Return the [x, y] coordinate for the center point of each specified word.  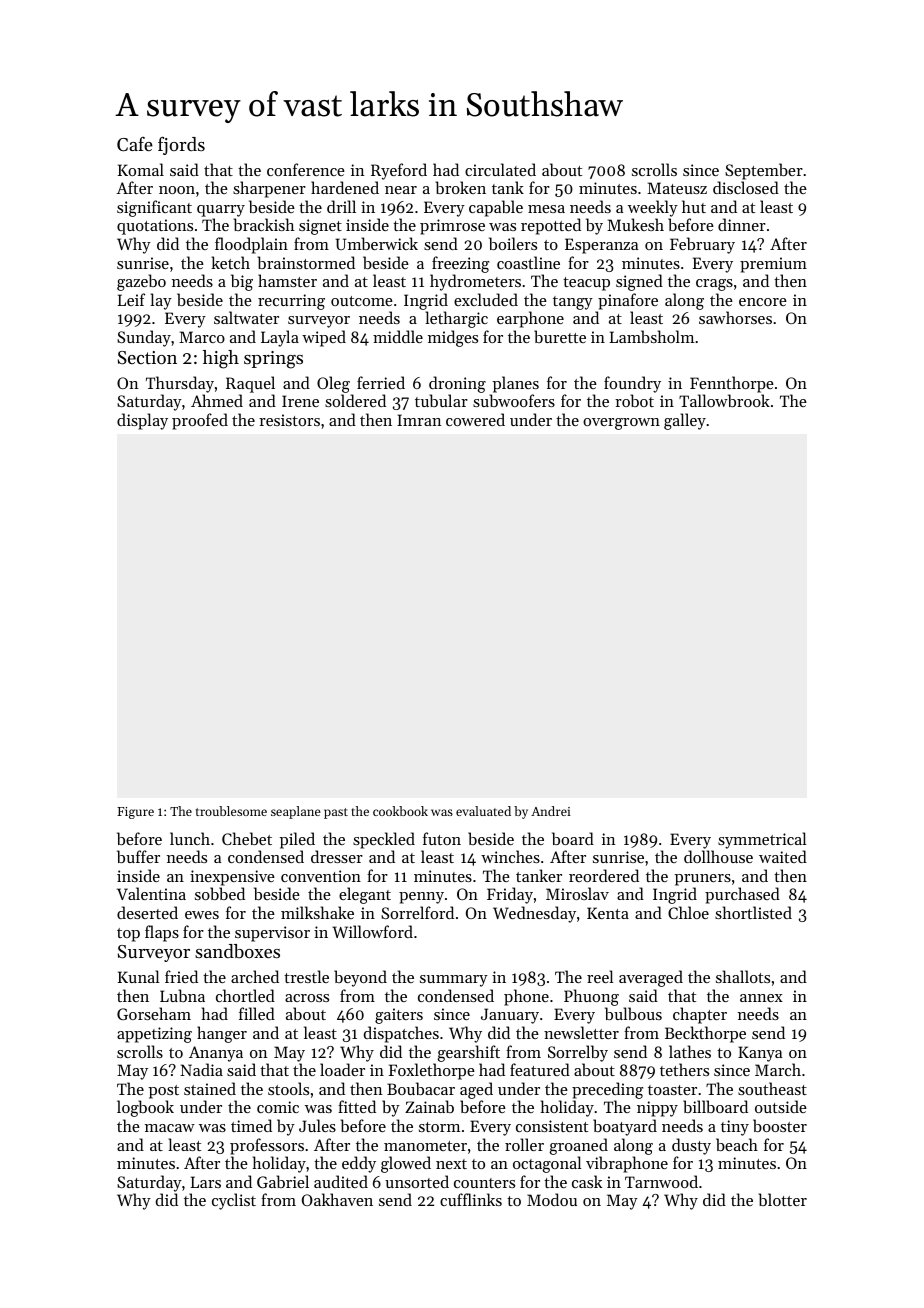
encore [763, 302]
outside [781, 1106]
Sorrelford [417, 912]
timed [251, 1125]
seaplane [296, 812]
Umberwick [377, 243]
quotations [155, 227]
